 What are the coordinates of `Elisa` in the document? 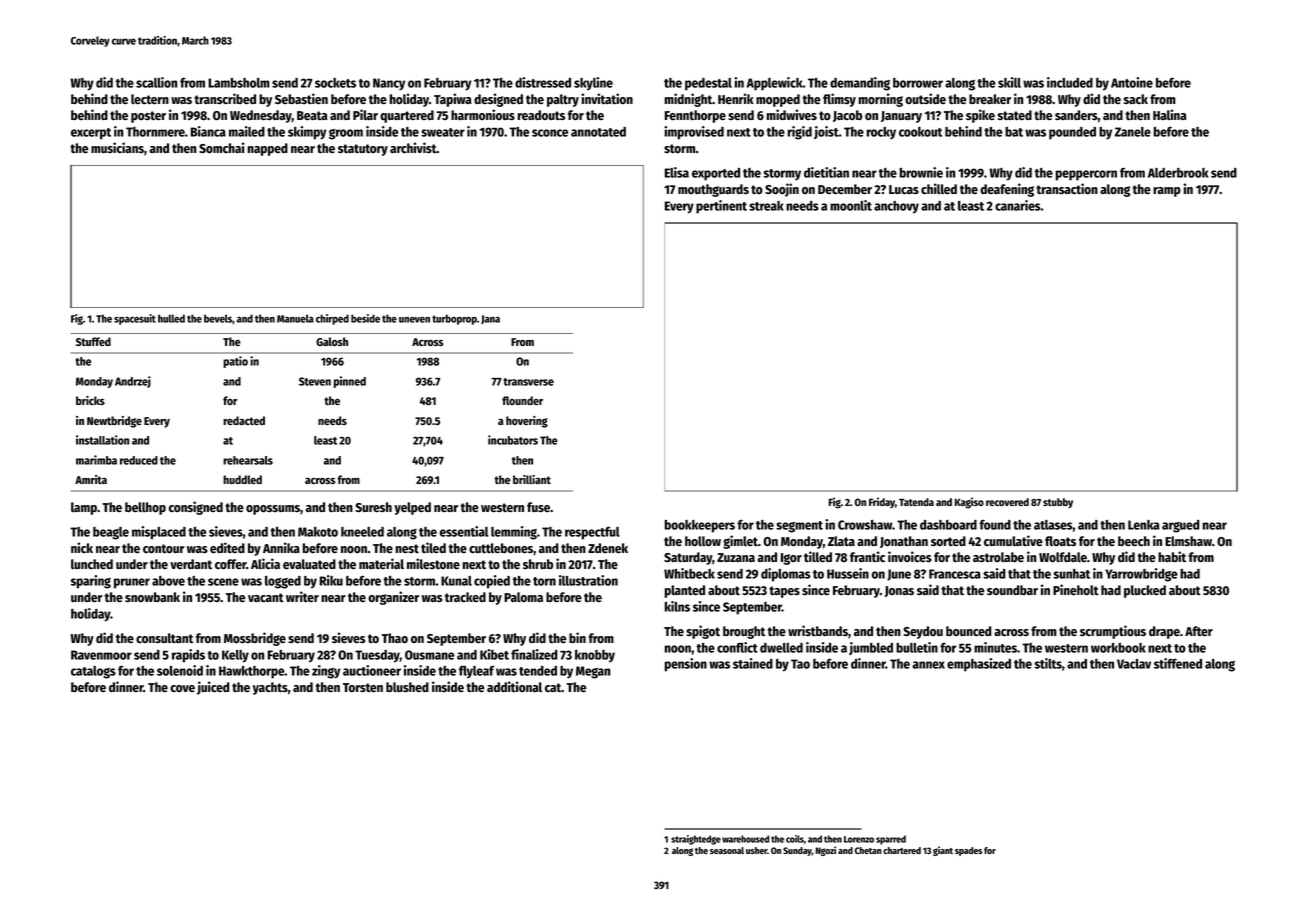 It's located at (677, 172).
